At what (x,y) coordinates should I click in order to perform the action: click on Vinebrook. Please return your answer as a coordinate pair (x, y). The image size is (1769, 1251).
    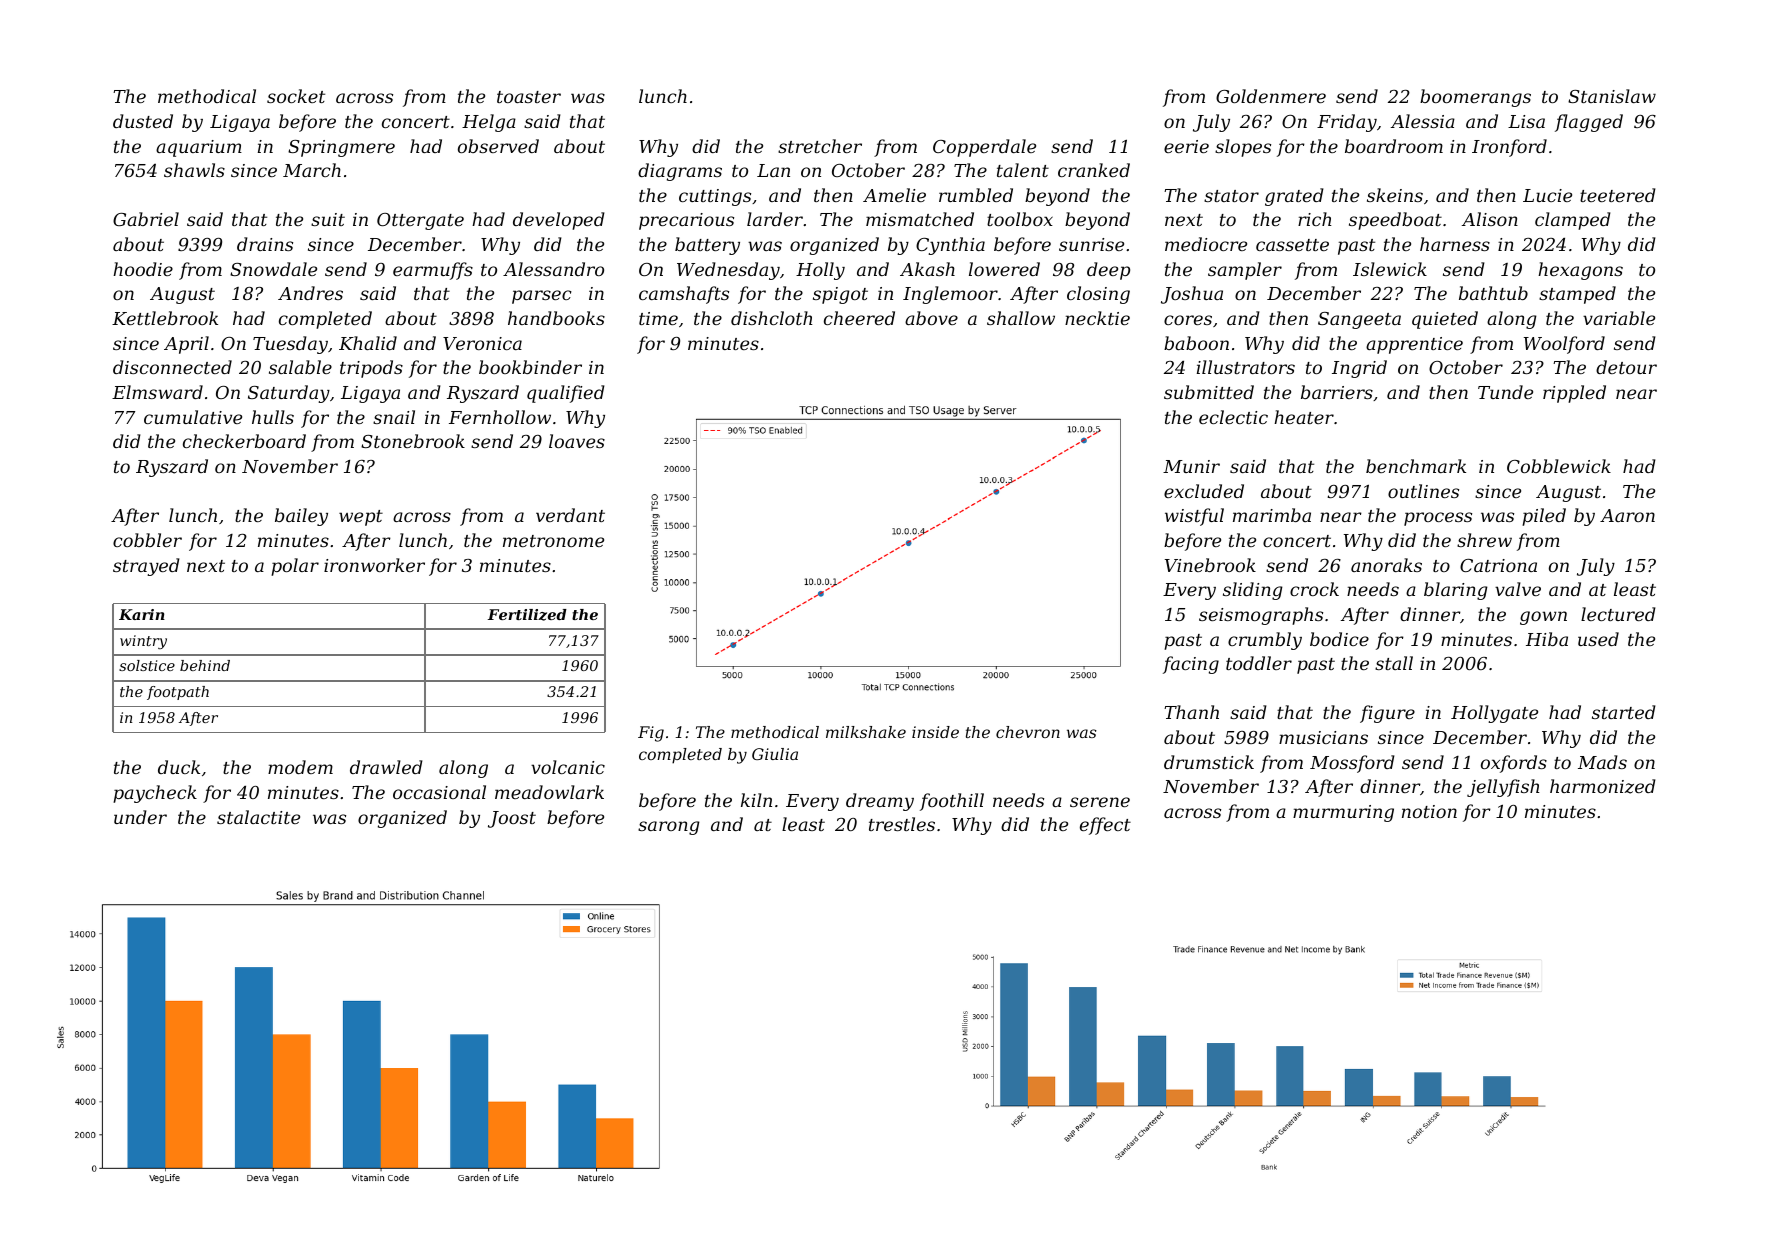
    Looking at the image, I should click on (1210, 565).
